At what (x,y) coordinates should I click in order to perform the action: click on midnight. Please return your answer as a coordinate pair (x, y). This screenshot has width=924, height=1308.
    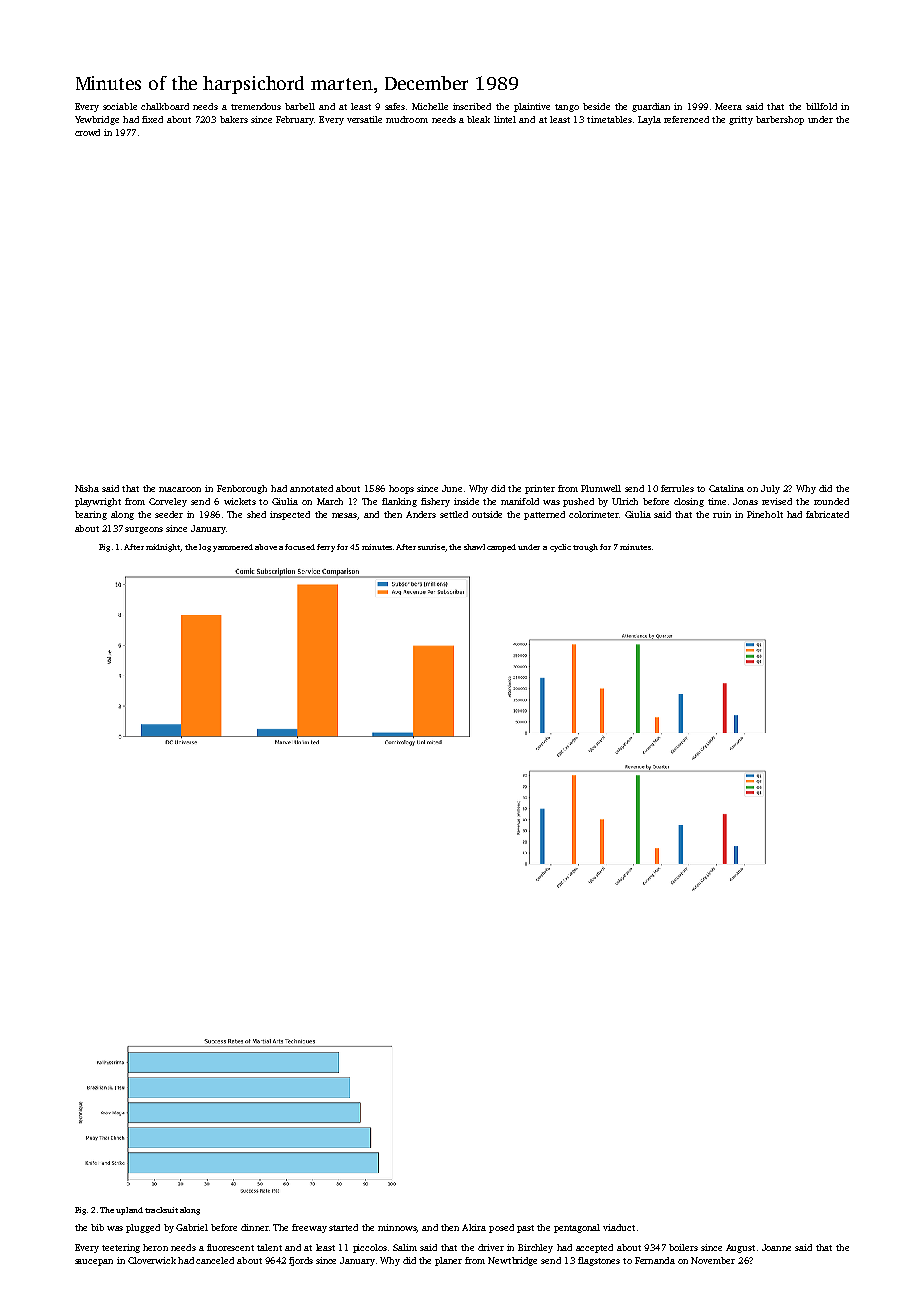
    Looking at the image, I should click on (163, 548).
